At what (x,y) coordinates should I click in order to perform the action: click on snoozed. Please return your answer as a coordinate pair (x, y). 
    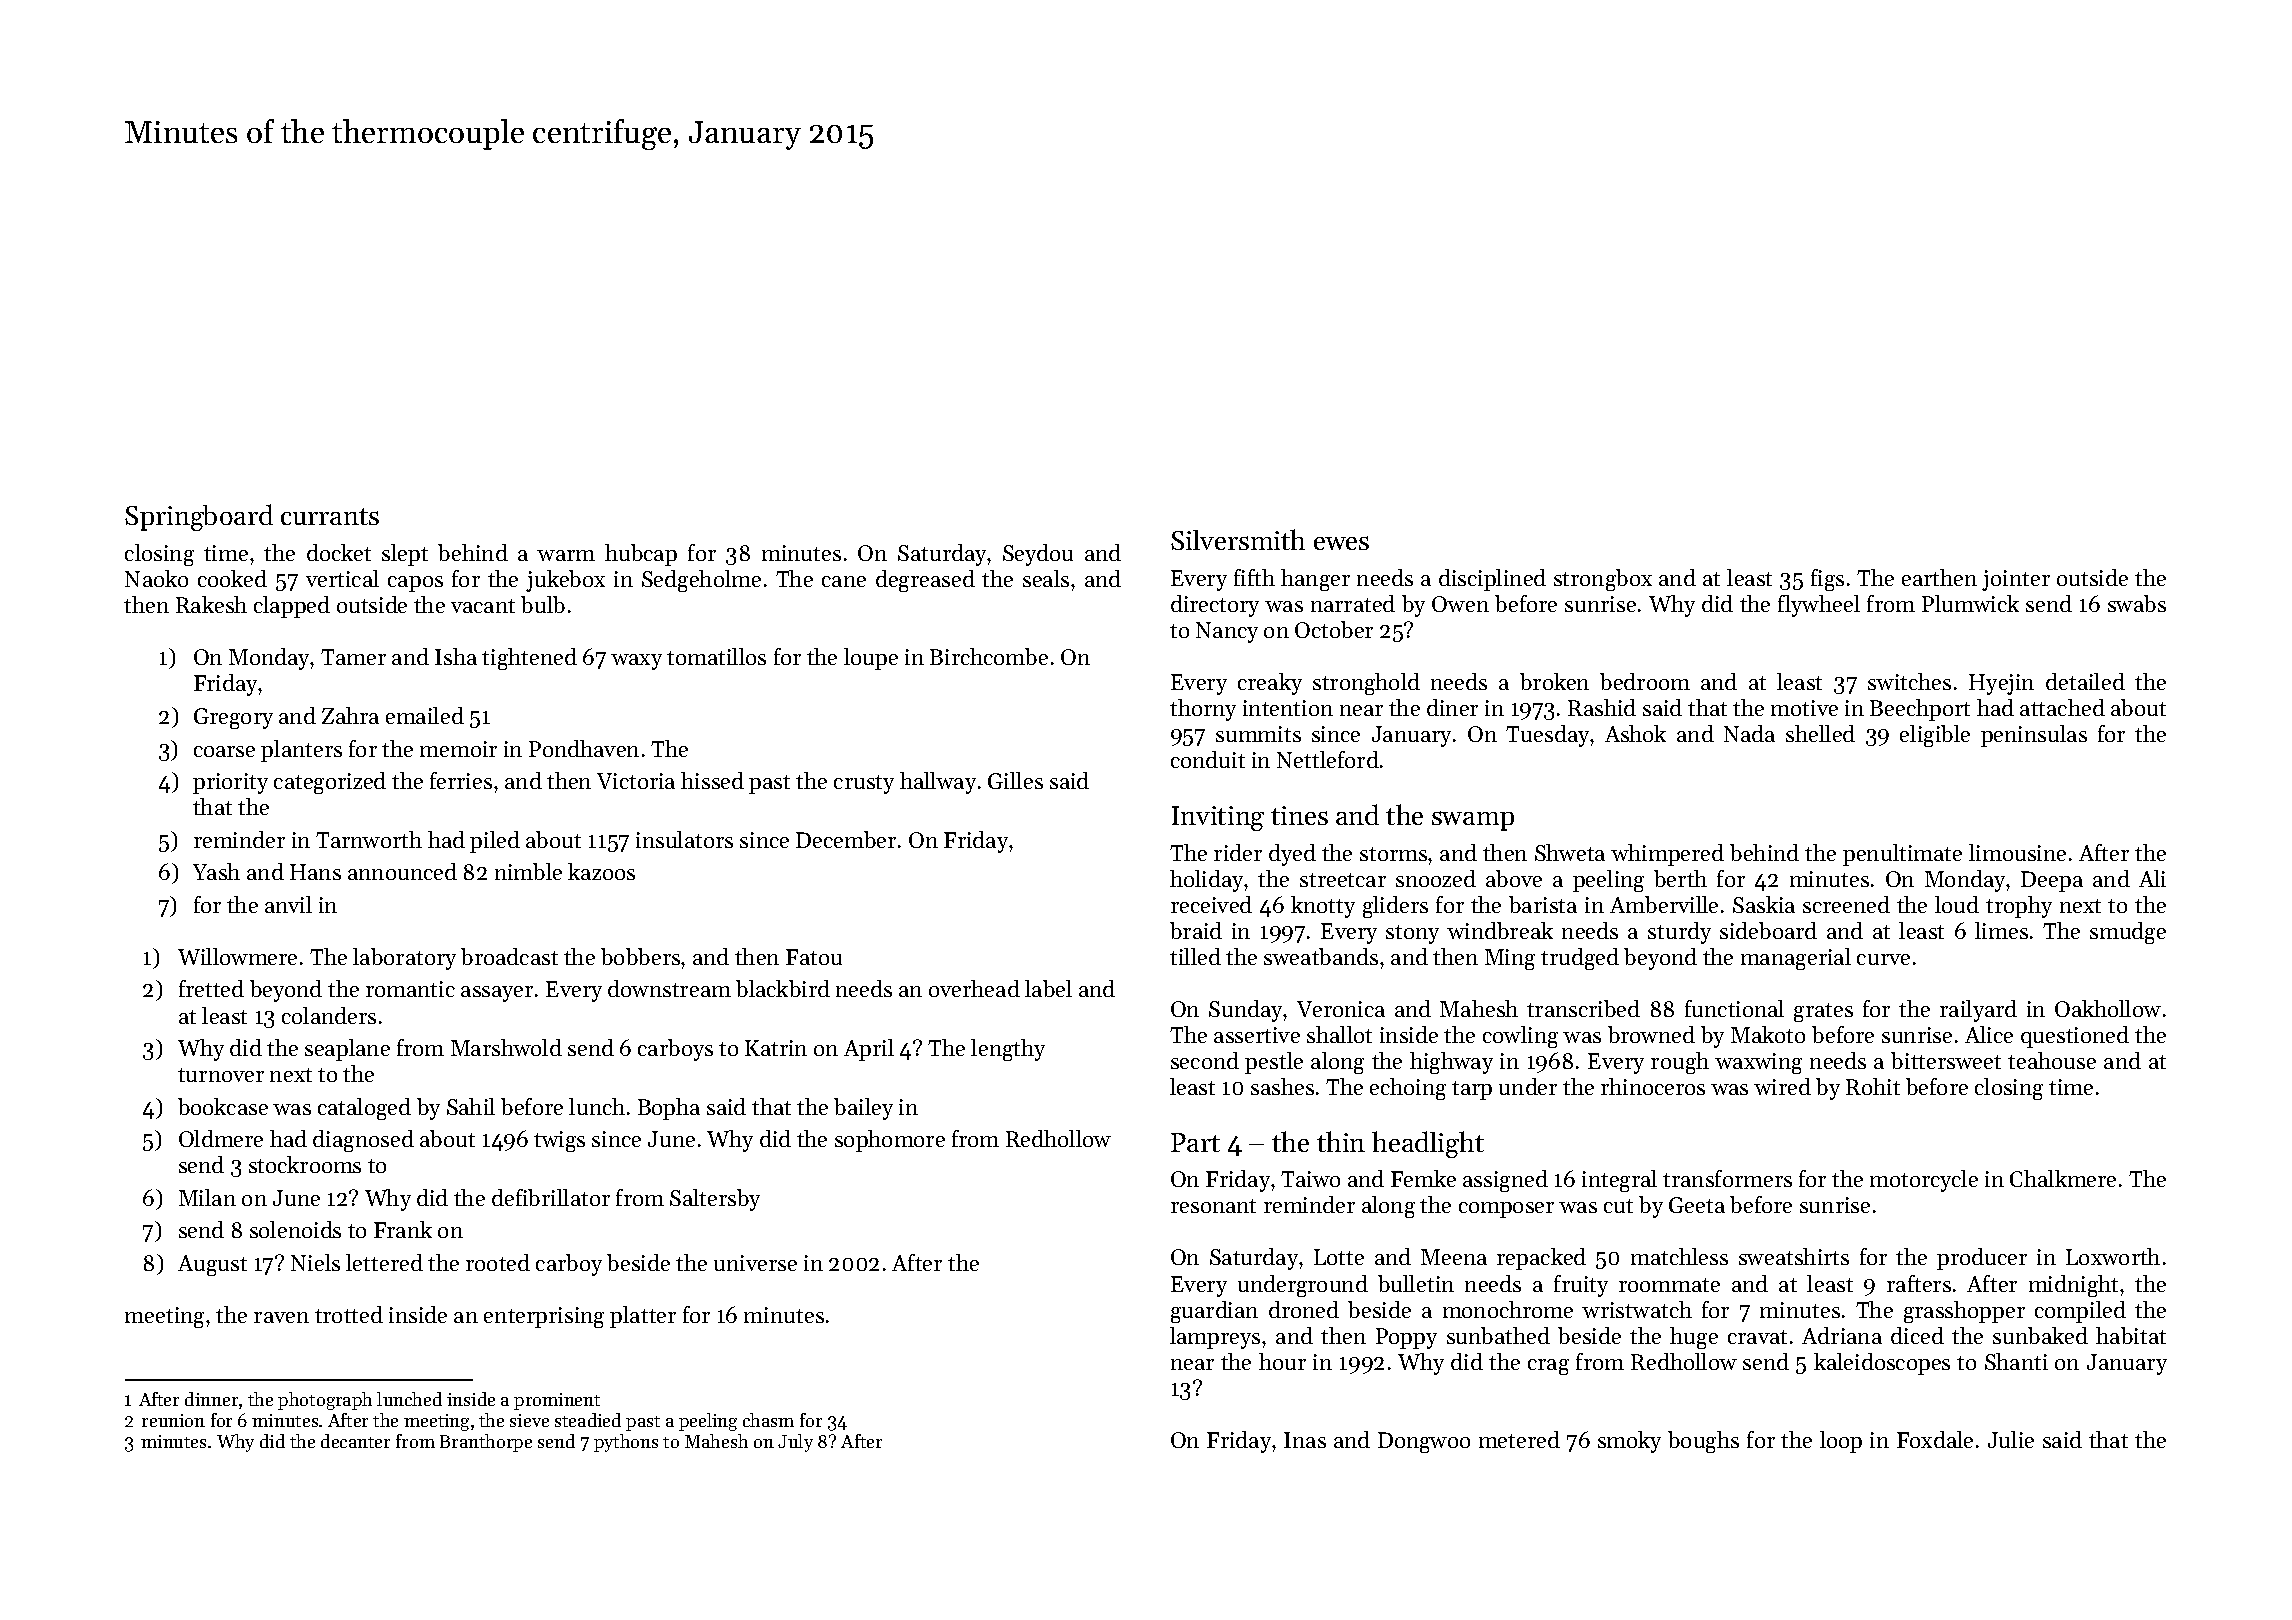
    Looking at the image, I should click on (1436, 878).
